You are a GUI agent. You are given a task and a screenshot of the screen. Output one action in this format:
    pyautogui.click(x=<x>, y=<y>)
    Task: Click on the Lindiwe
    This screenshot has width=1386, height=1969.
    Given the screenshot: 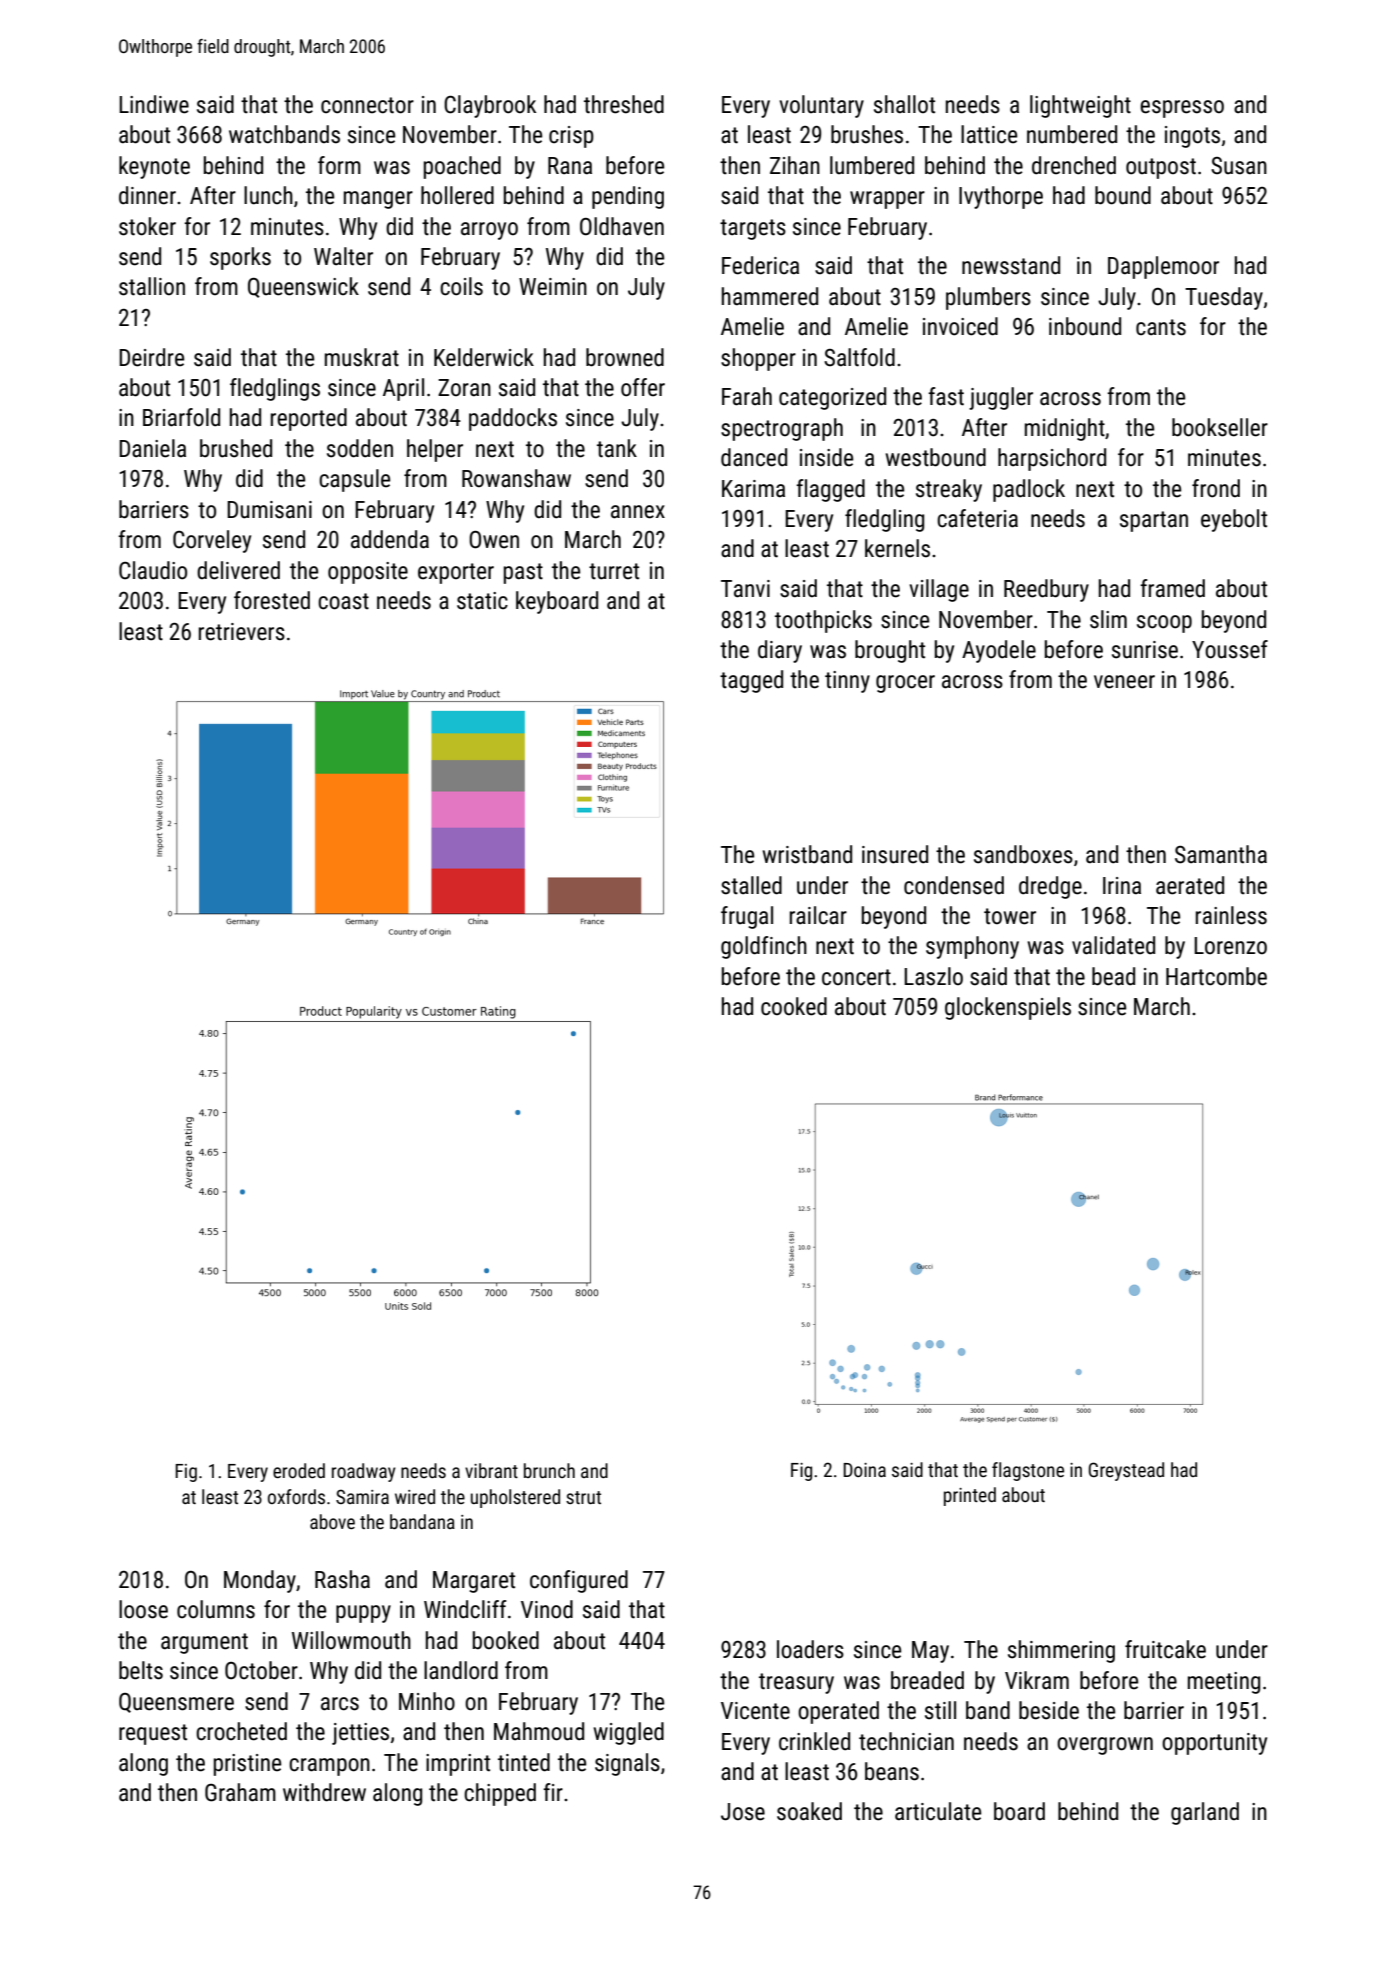 What is the action you would take?
    pyautogui.click(x=154, y=104)
